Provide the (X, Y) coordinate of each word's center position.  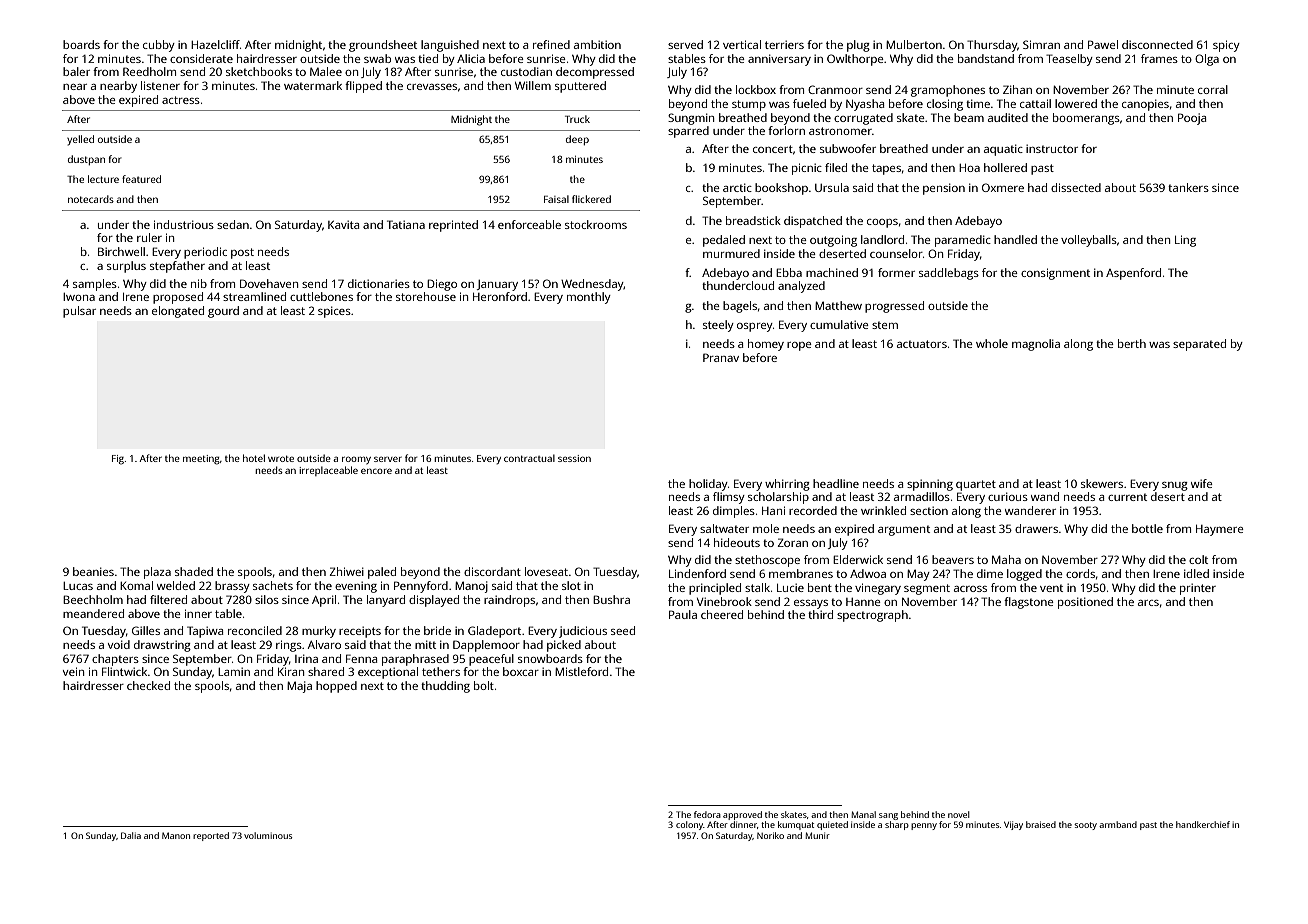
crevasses (432, 87)
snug (1175, 486)
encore (376, 471)
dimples (734, 512)
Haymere (1220, 530)
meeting (201, 460)
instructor (1052, 148)
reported (211, 836)
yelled (80, 140)
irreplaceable (328, 471)
